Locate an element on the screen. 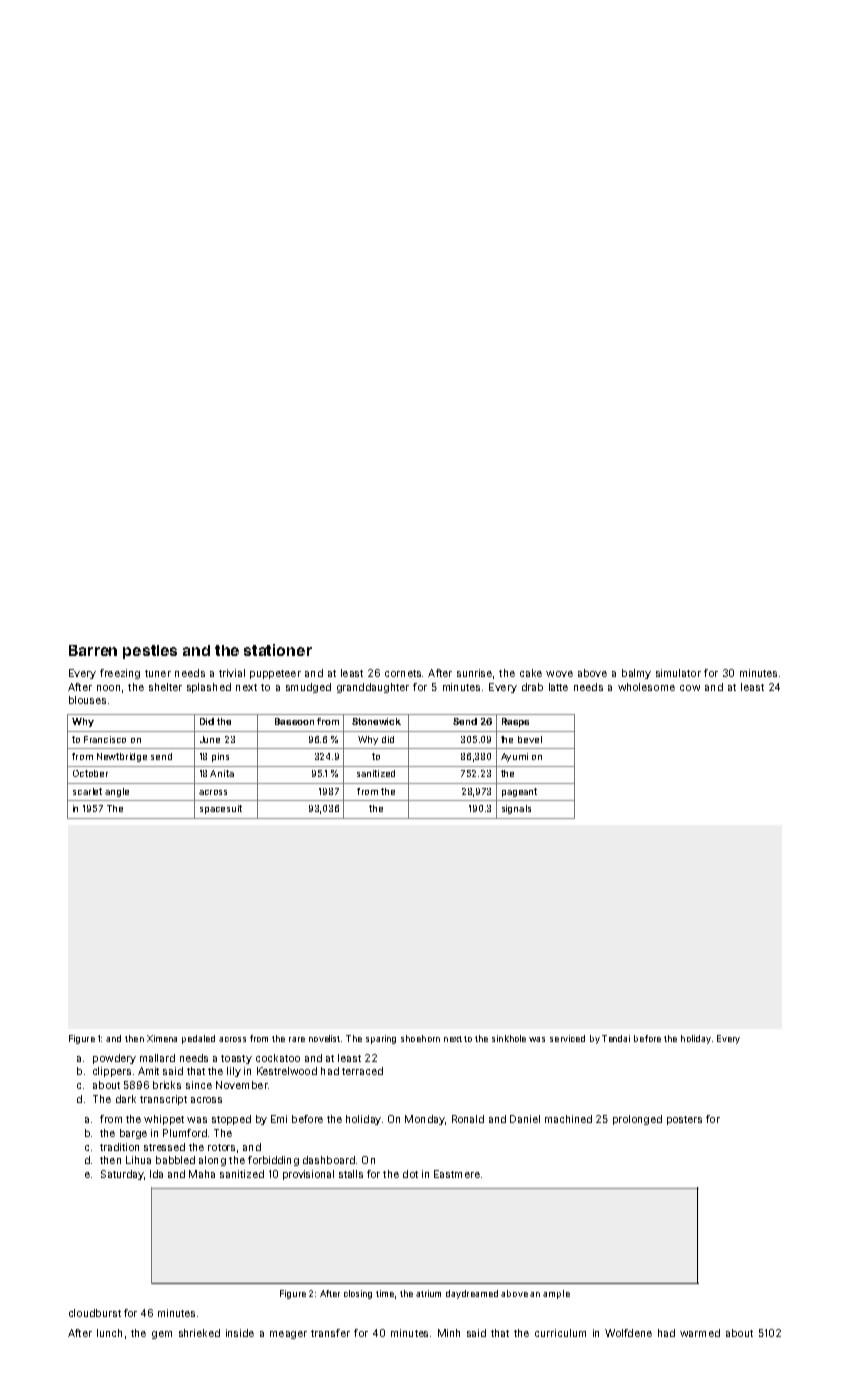  sinkhole is located at coordinates (509, 1038).
